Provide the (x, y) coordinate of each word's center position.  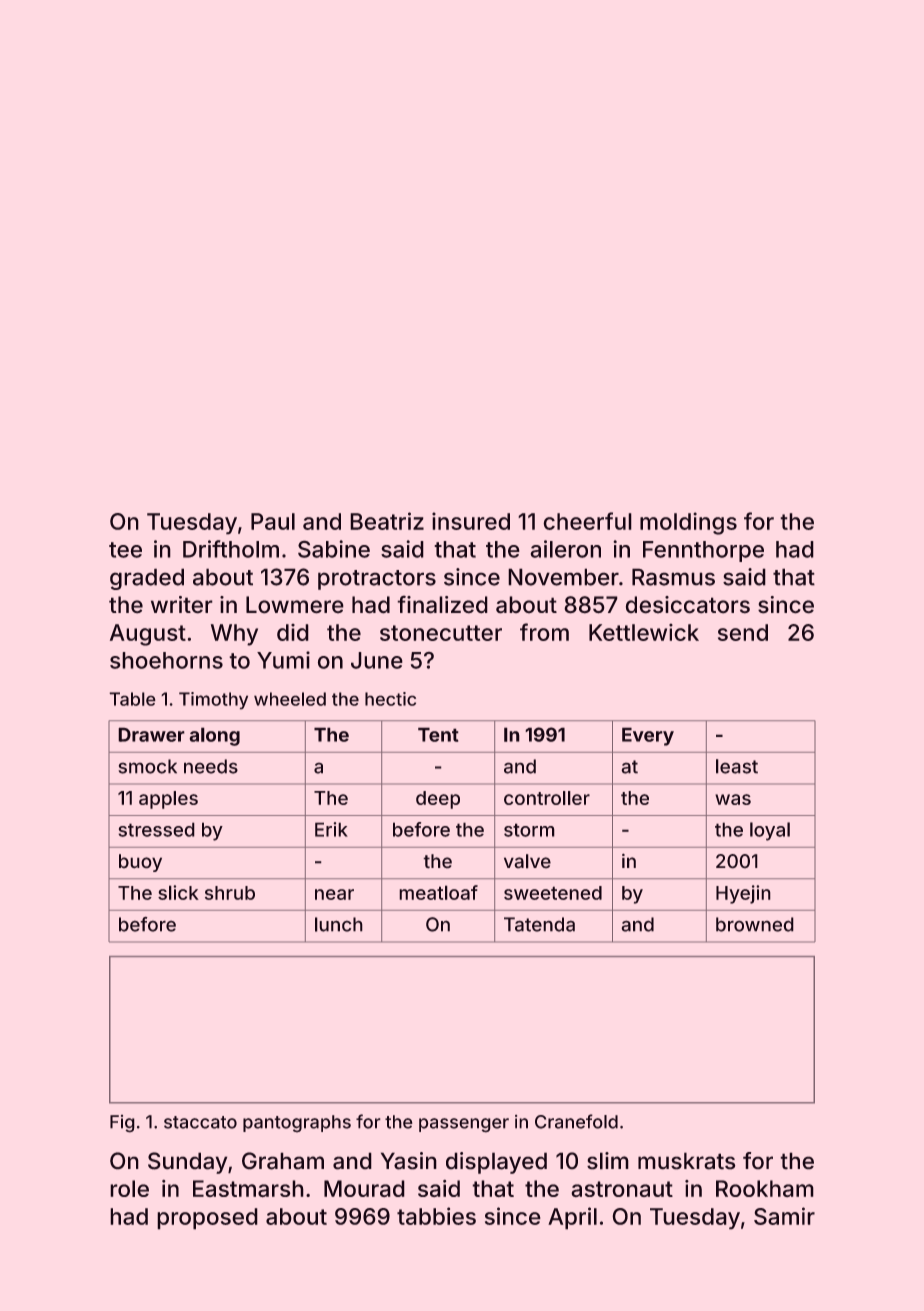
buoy (140, 863)
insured (471, 521)
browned (755, 924)
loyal (770, 831)
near (334, 894)
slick (178, 892)
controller (547, 798)
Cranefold (576, 1121)
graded (147, 579)
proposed (207, 1219)
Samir (784, 1216)
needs (211, 766)
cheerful (587, 521)
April (572, 1218)
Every (648, 736)
